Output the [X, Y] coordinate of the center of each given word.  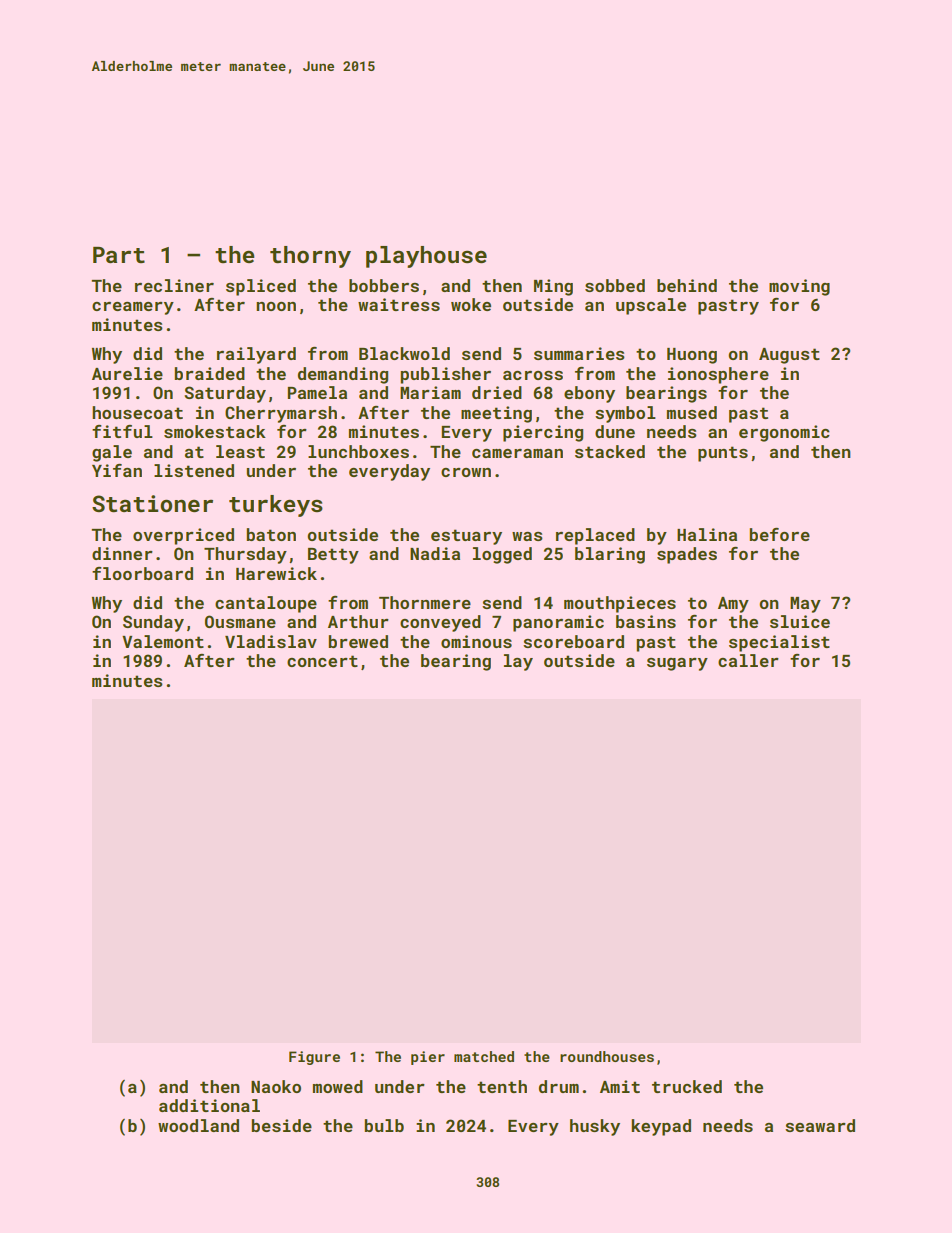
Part [119, 255]
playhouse [426, 257]
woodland [198, 1125]
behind [687, 285]
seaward [820, 1125]
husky [595, 1127]
